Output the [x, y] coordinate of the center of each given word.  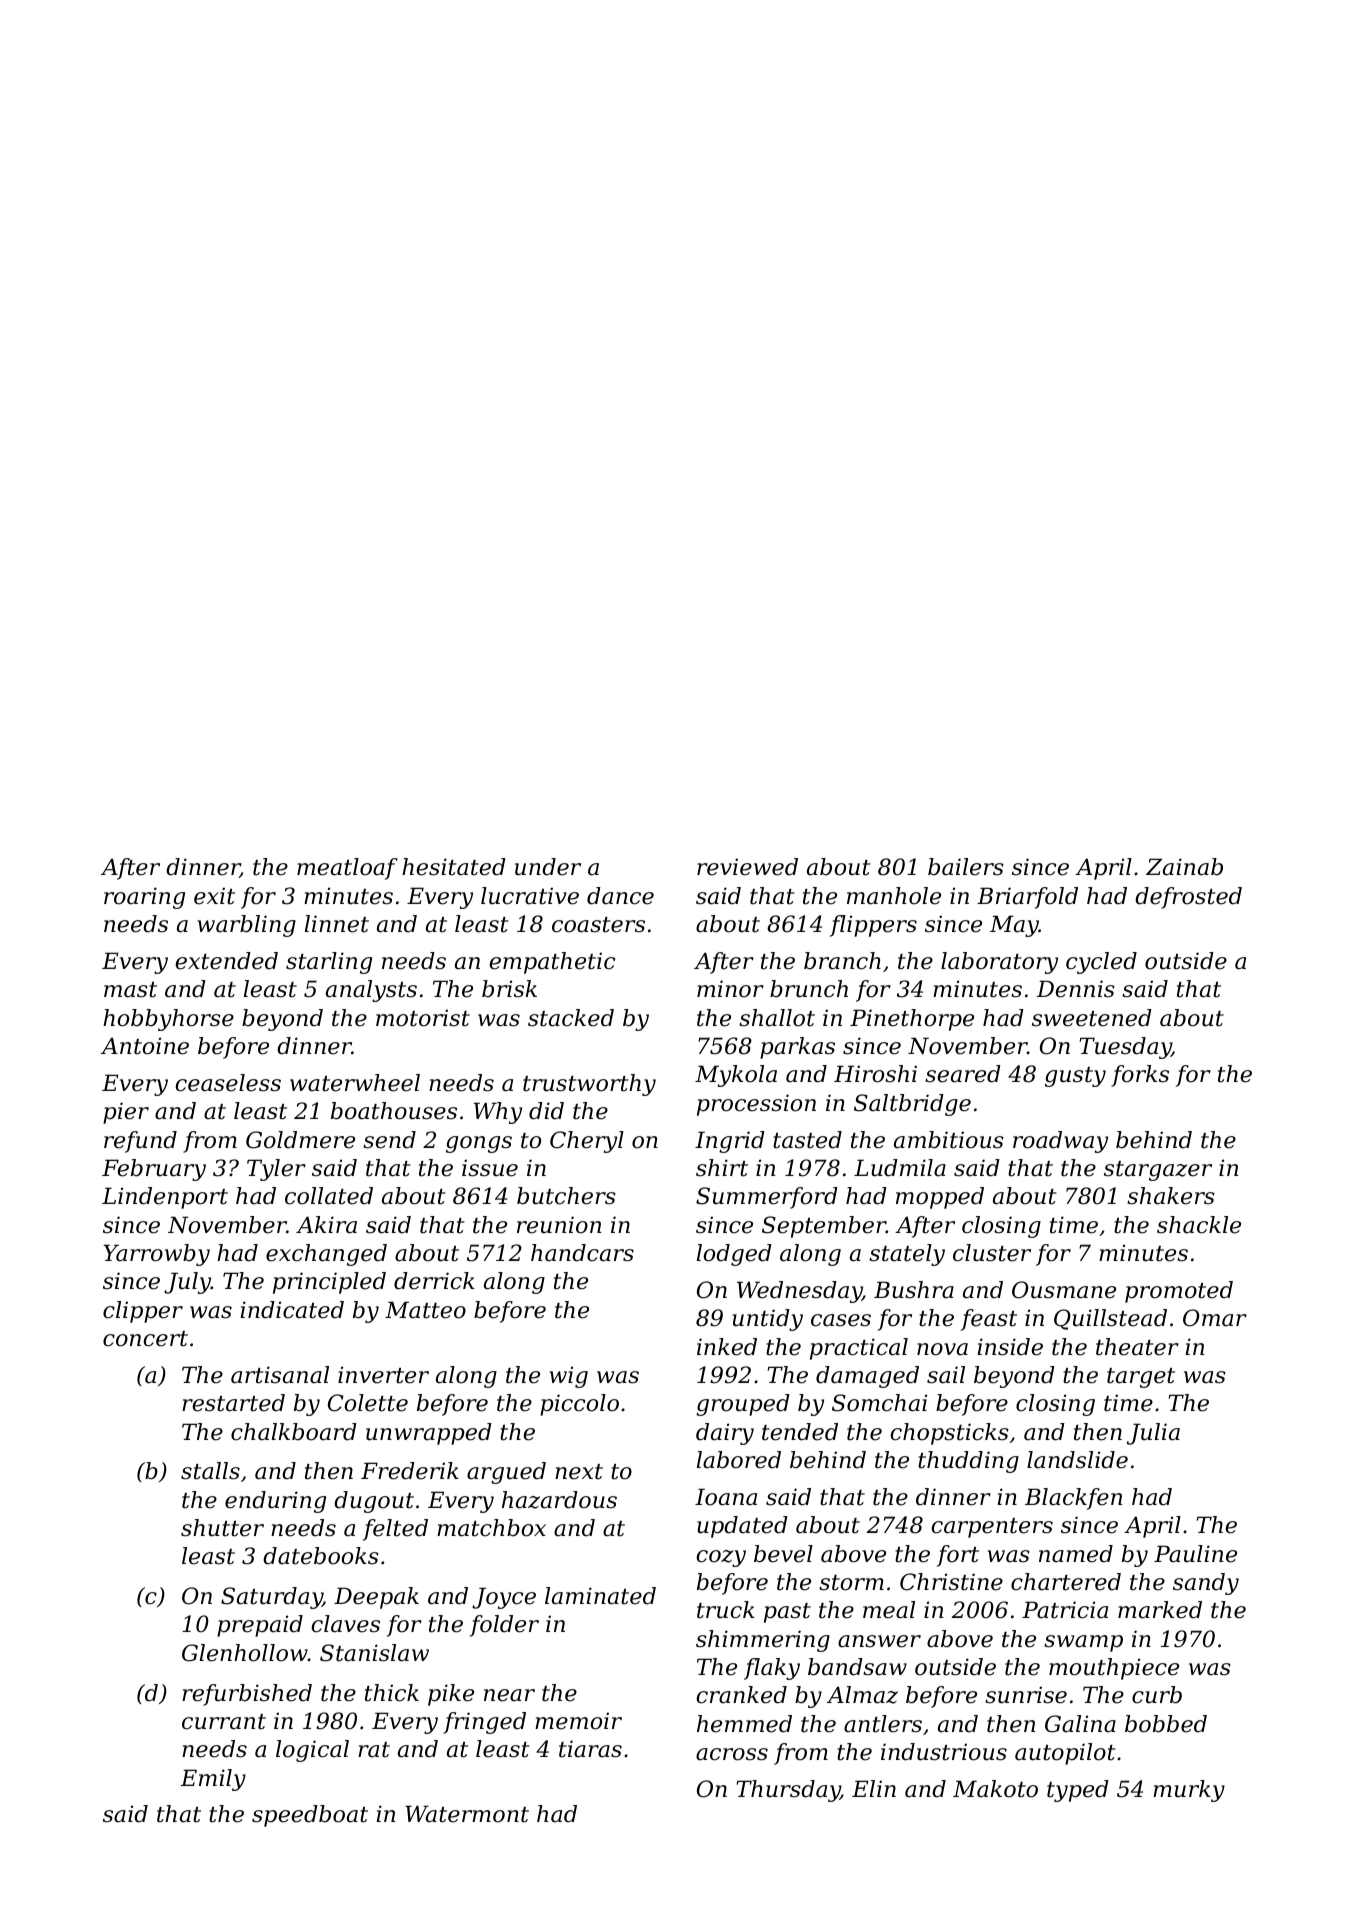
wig [568, 1377]
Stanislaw [374, 1653]
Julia [1153, 1434]
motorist [423, 1018]
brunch [809, 989]
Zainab [1184, 867]
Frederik [410, 1471]
